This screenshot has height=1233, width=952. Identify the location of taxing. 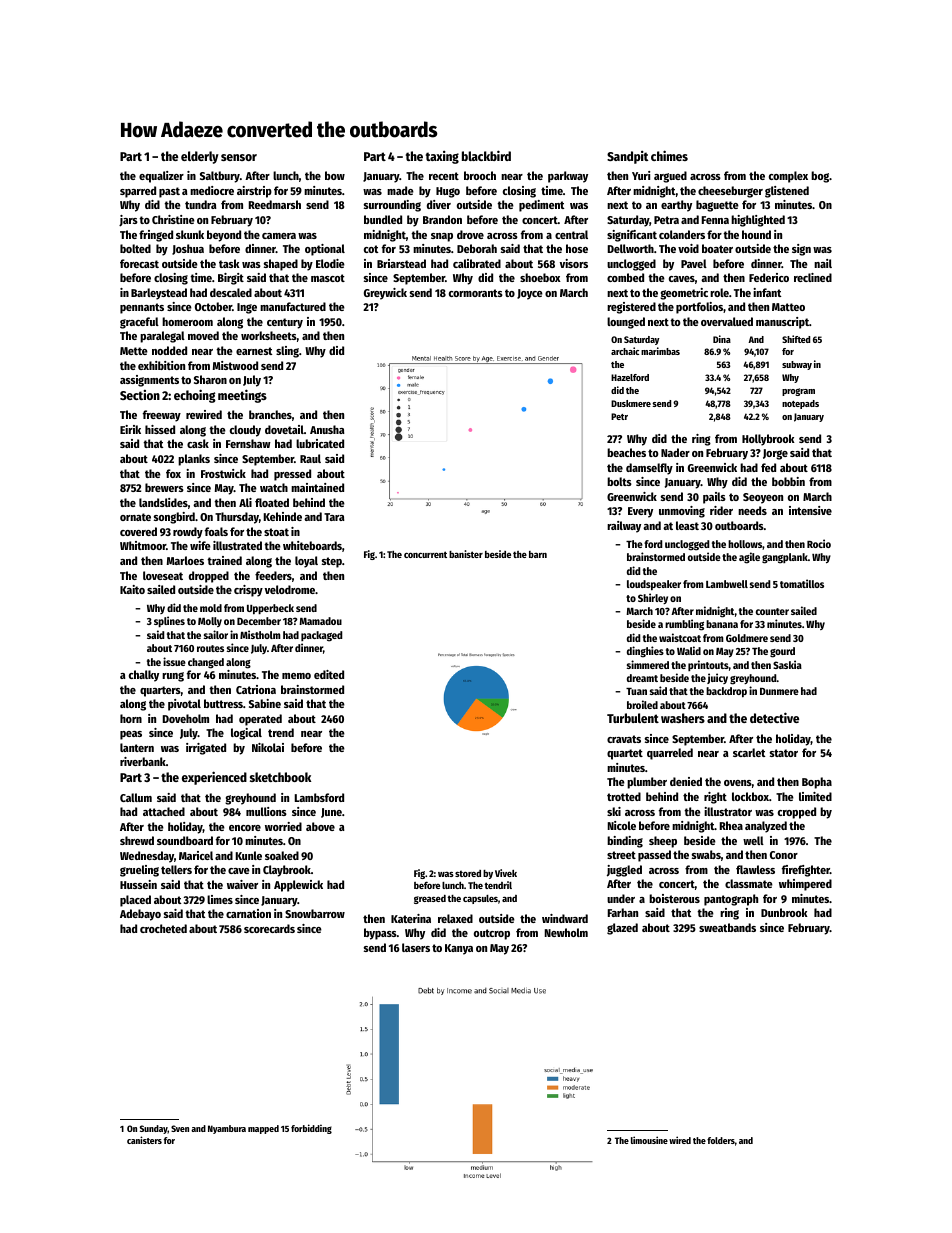
(442, 157).
